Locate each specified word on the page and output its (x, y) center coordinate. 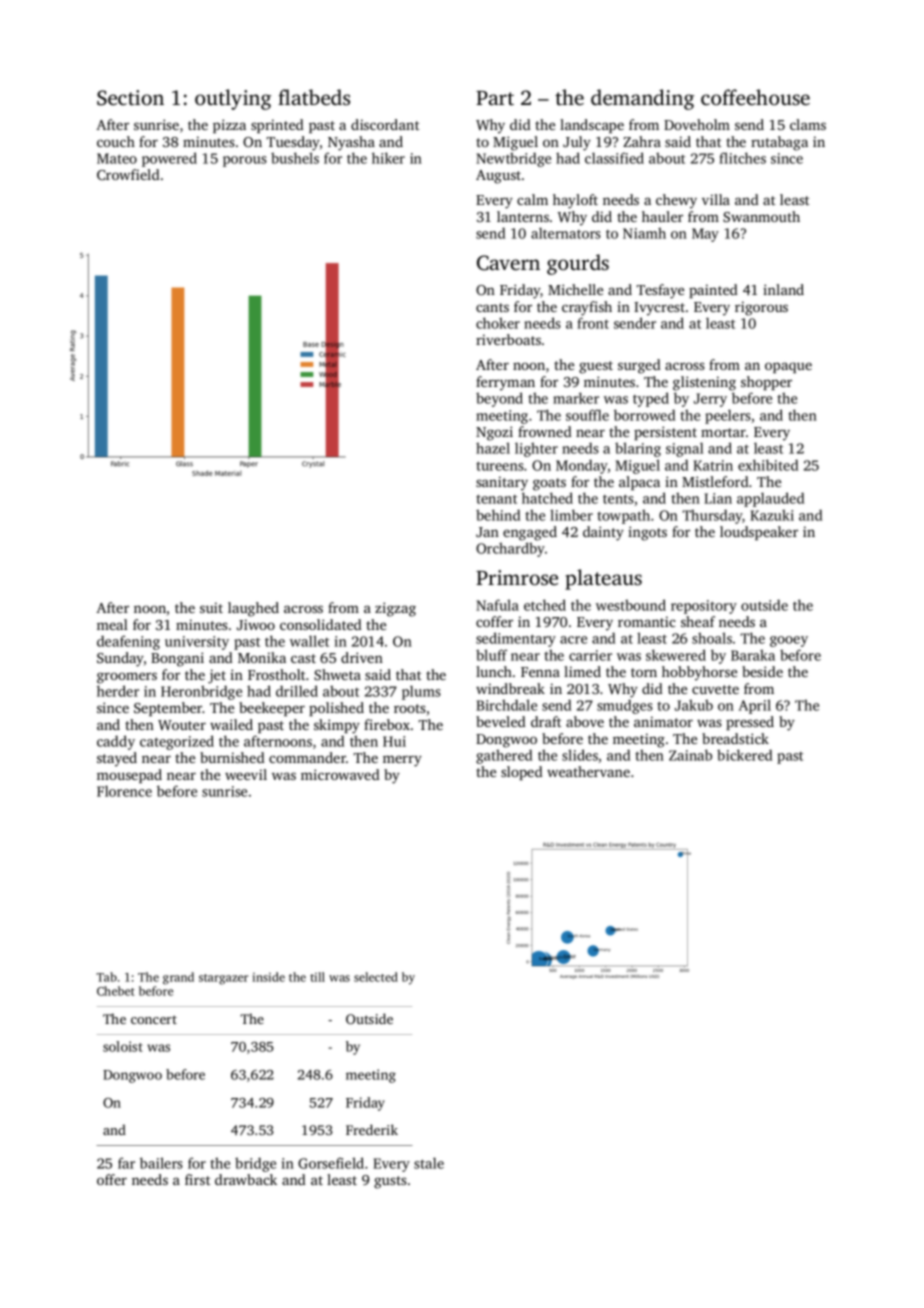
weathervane (588, 771)
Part (495, 98)
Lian (718, 498)
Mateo (117, 158)
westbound (631, 605)
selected (376, 977)
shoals (712, 638)
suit (211, 607)
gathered (504, 756)
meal (112, 624)
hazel (493, 448)
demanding (642, 99)
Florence (124, 791)
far (126, 1163)
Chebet (116, 991)
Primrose (517, 577)
